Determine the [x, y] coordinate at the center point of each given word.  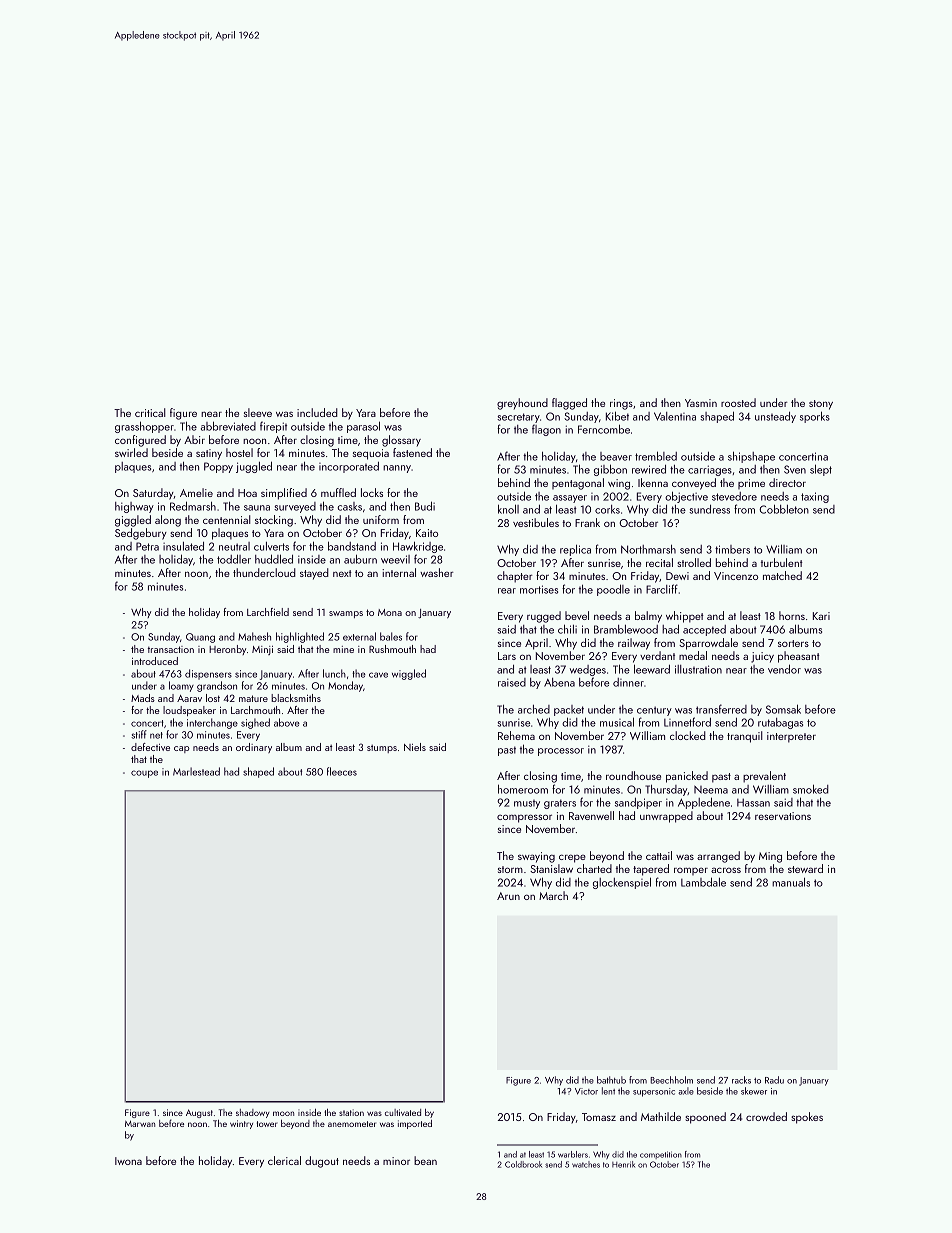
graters [560, 804]
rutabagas [780, 723]
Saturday [153, 494]
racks [741, 1080]
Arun [508, 896]
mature [253, 698]
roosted [738, 402]
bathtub [611, 1080]
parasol [363, 427]
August [199, 1113]
